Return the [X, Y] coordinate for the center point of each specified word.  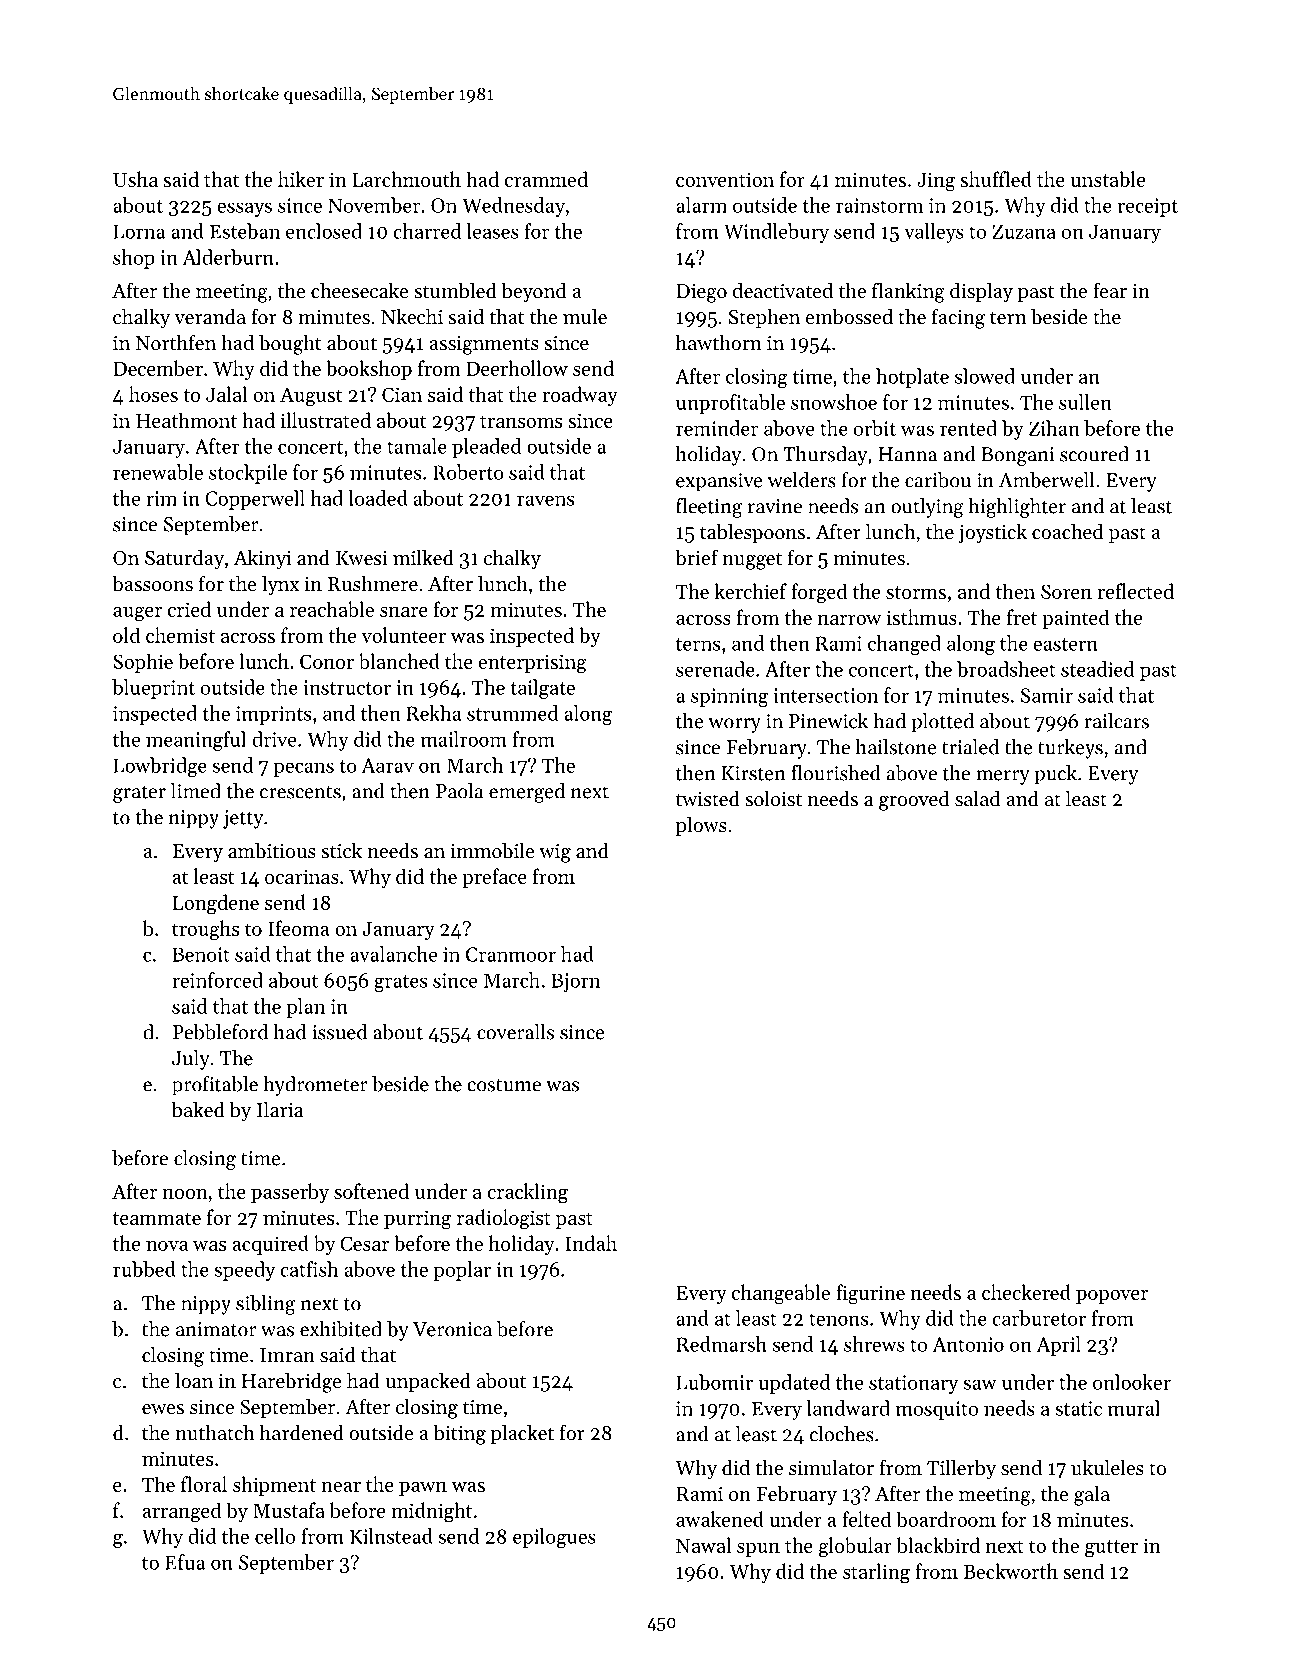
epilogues [554, 1538]
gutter [1111, 1549]
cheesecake [360, 290]
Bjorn [575, 982]
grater [139, 794]
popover [1112, 1297]
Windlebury [776, 233]
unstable [1107, 179]
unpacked [428, 1382]
